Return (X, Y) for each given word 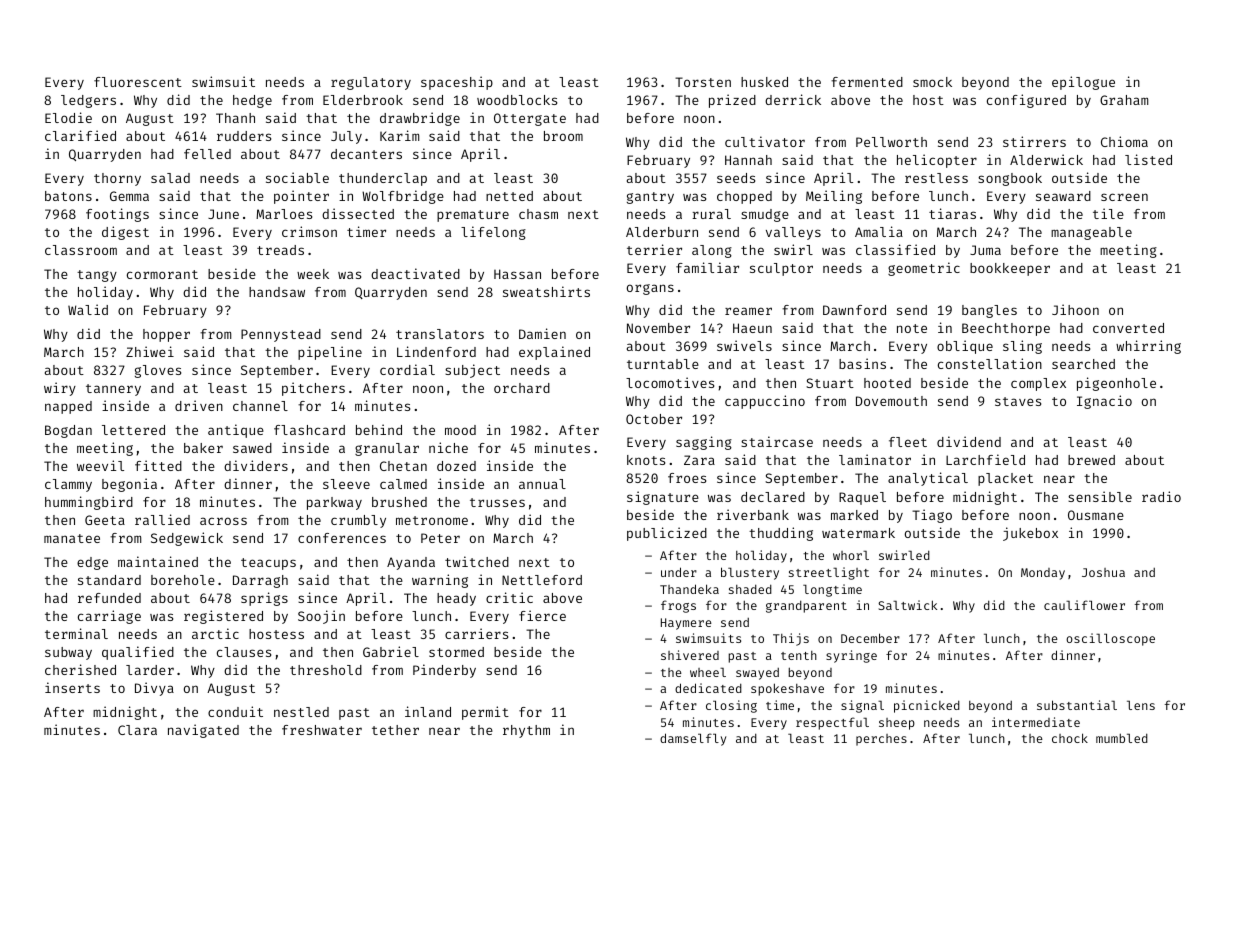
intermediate (1036, 722)
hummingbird (89, 503)
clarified (80, 135)
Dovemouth (891, 401)
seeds (736, 178)
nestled (301, 712)
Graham (1124, 100)
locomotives (670, 382)
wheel (708, 672)
